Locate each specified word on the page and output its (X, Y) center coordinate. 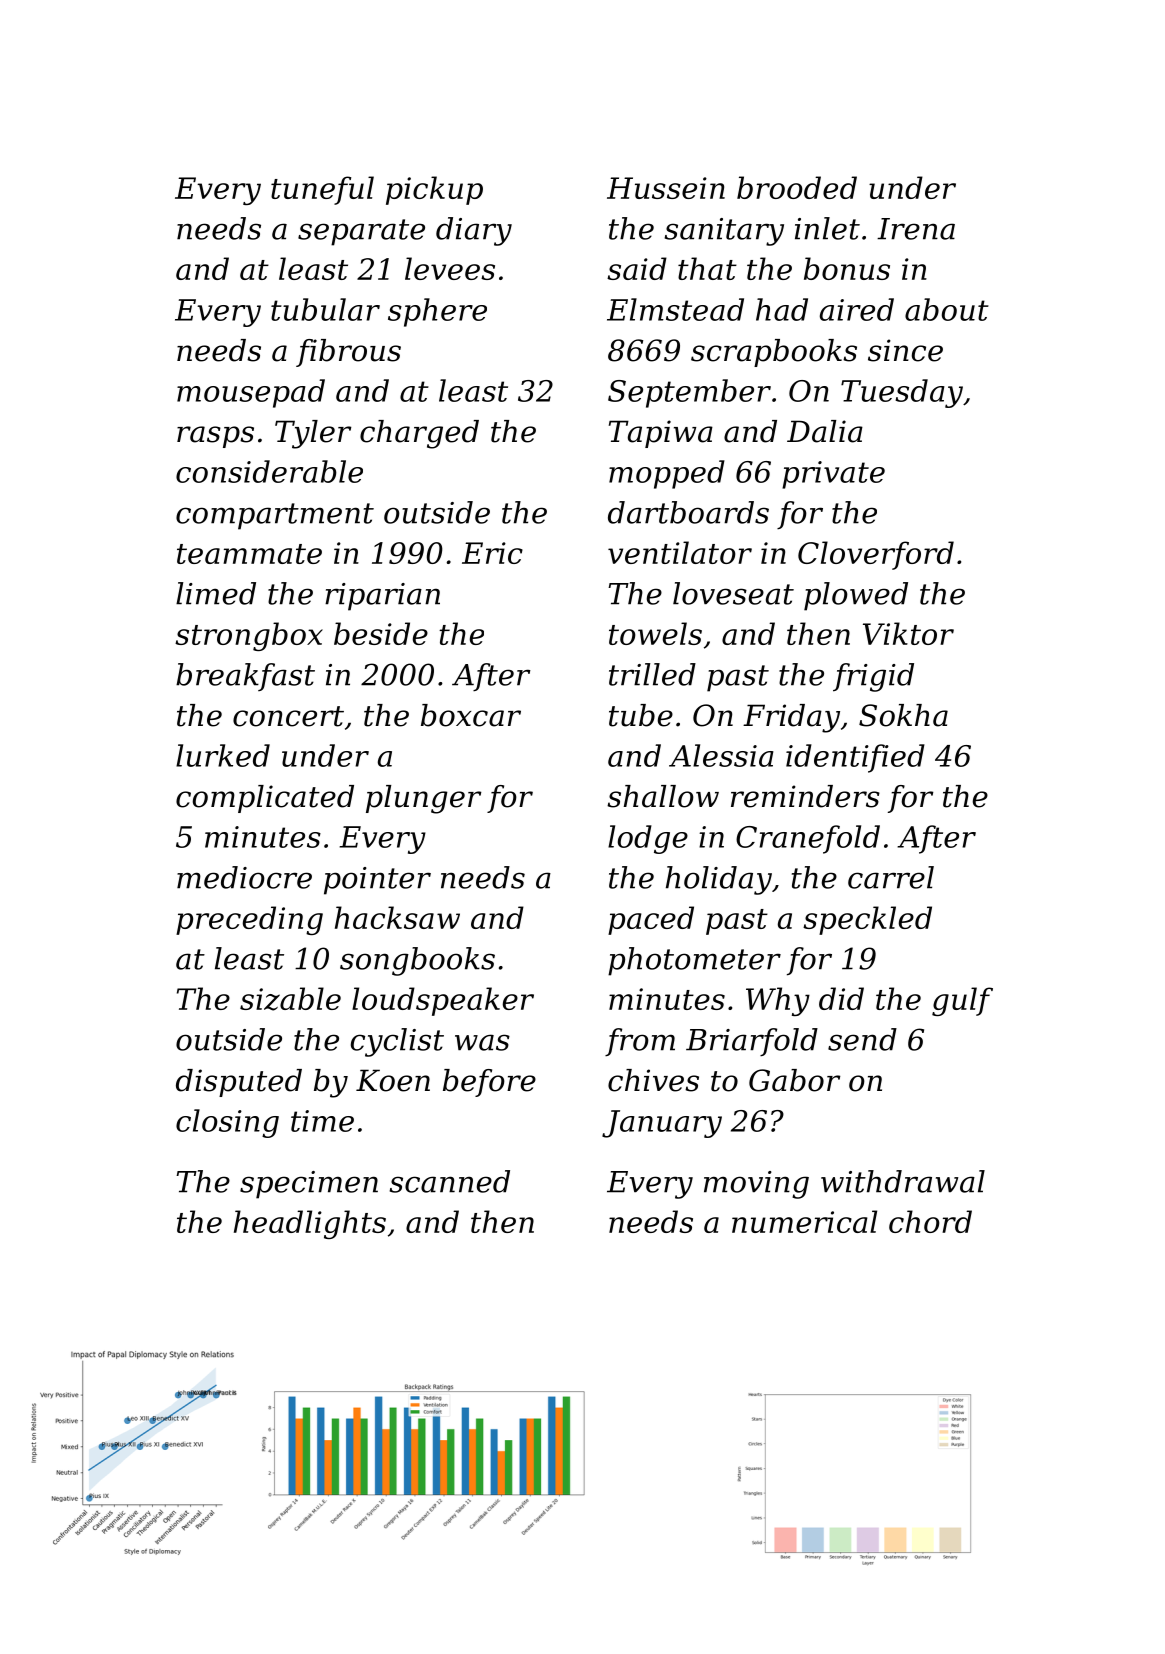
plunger (423, 799)
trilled (652, 674)
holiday (719, 880)
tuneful (322, 190)
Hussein (666, 188)
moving (756, 1185)
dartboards (688, 512)
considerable (269, 471)
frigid (873, 677)
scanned (450, 1181)
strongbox (249, 636)
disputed (239, 1083)
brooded (797, 187)
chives (653, 1080)
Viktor (908, 633)
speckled (867, 920)
